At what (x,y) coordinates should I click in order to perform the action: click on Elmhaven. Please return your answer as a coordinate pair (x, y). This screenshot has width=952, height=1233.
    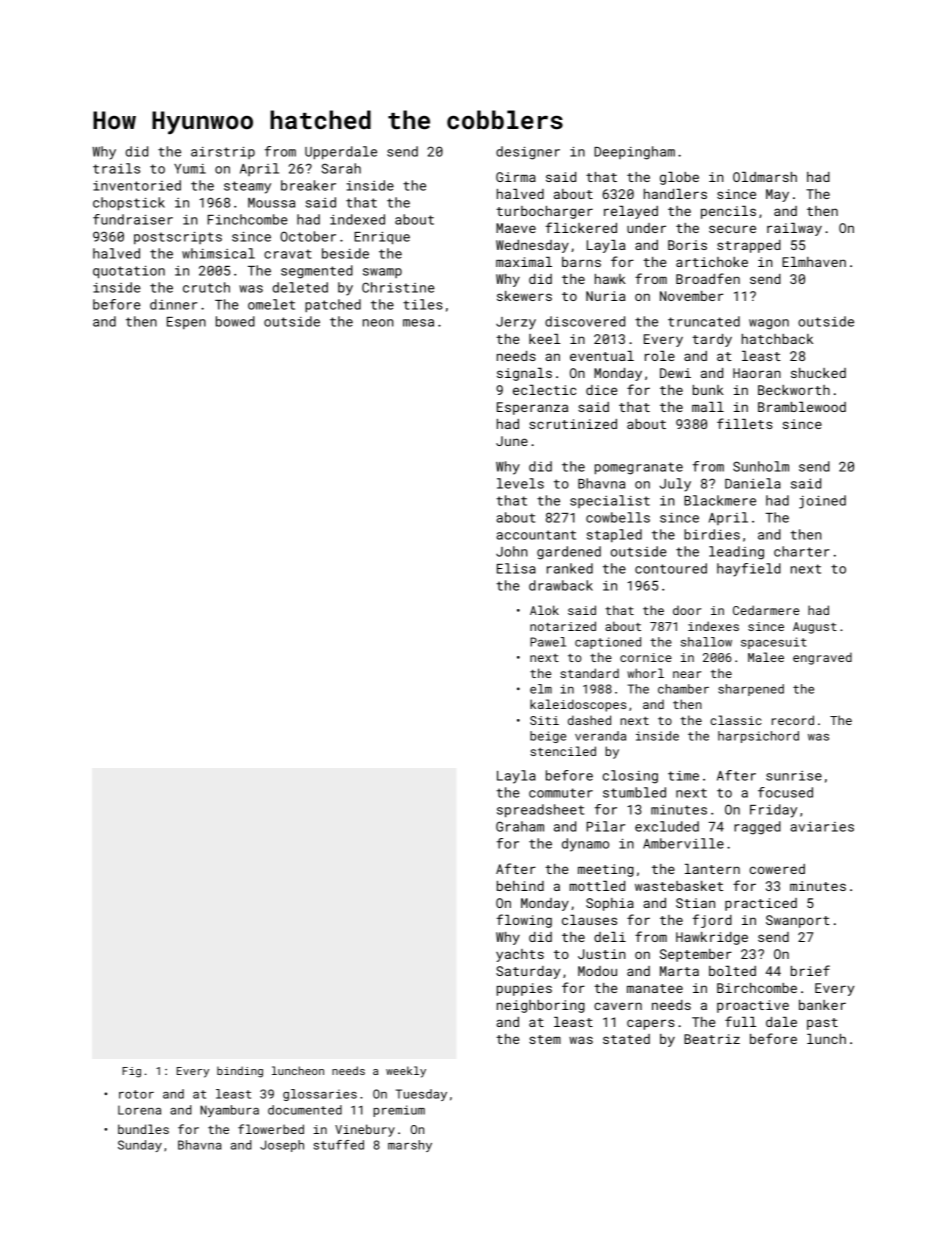
    Looking at the image, I should click on (814, 262).
